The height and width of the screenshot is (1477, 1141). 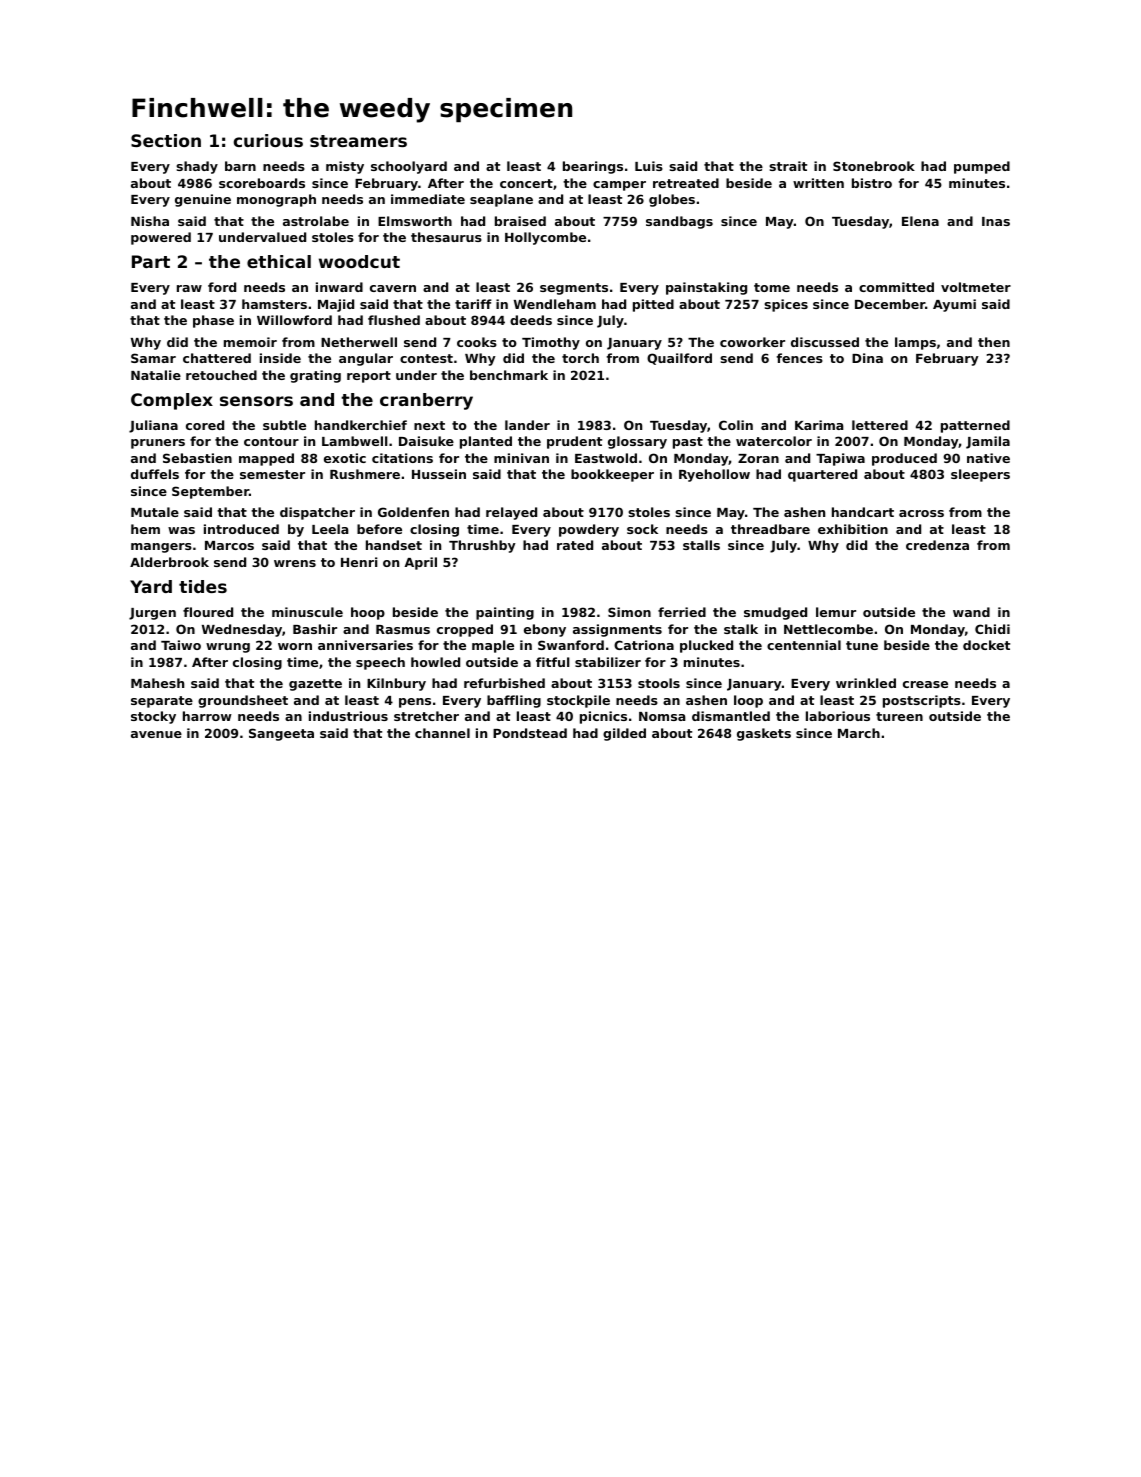 What do you see at coordinates (954, 305) in the screenshot?
I see `Ayumi` at bounding box center [954, 305].
